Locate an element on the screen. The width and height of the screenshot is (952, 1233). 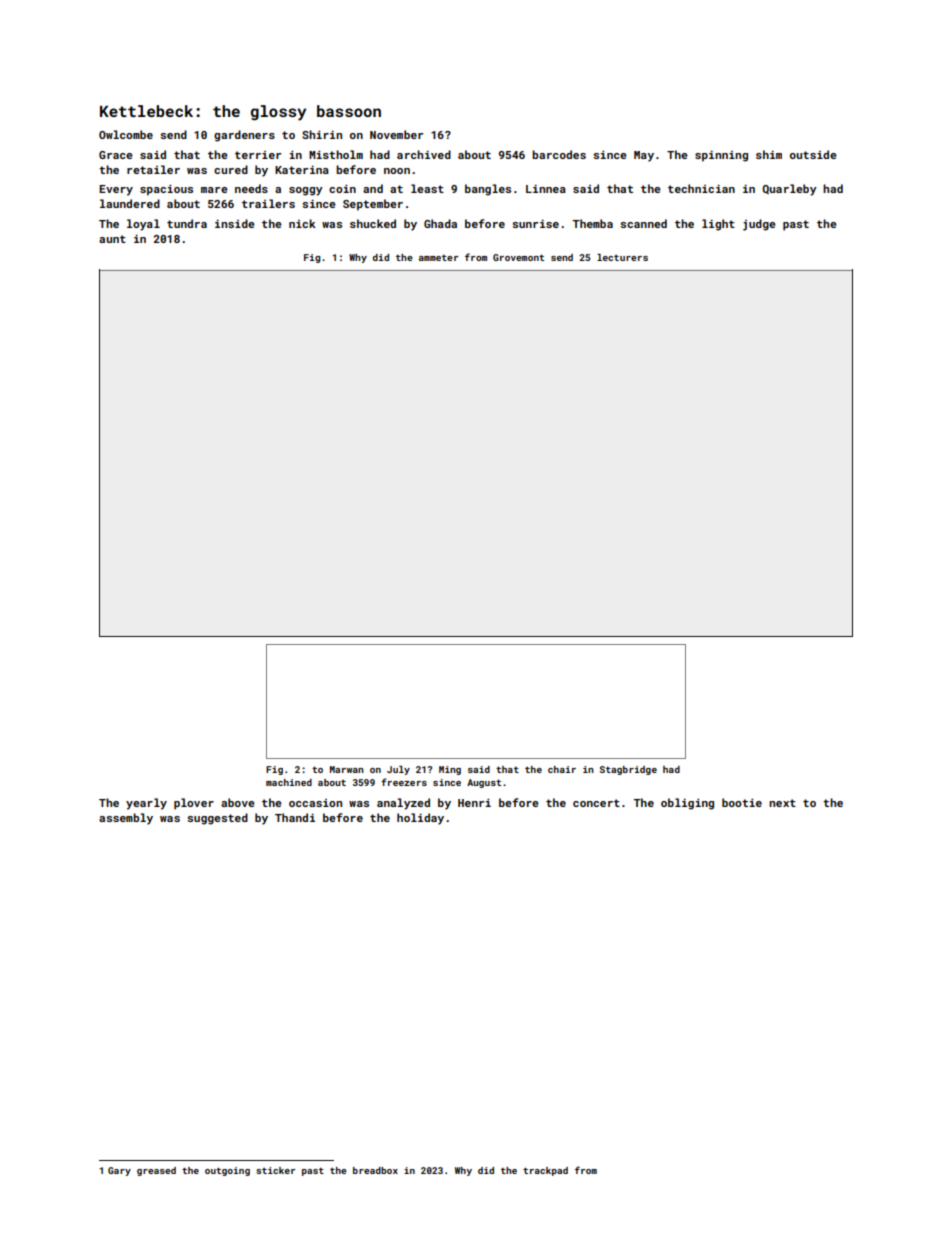
greased is located at coordinates (156, 1171).
